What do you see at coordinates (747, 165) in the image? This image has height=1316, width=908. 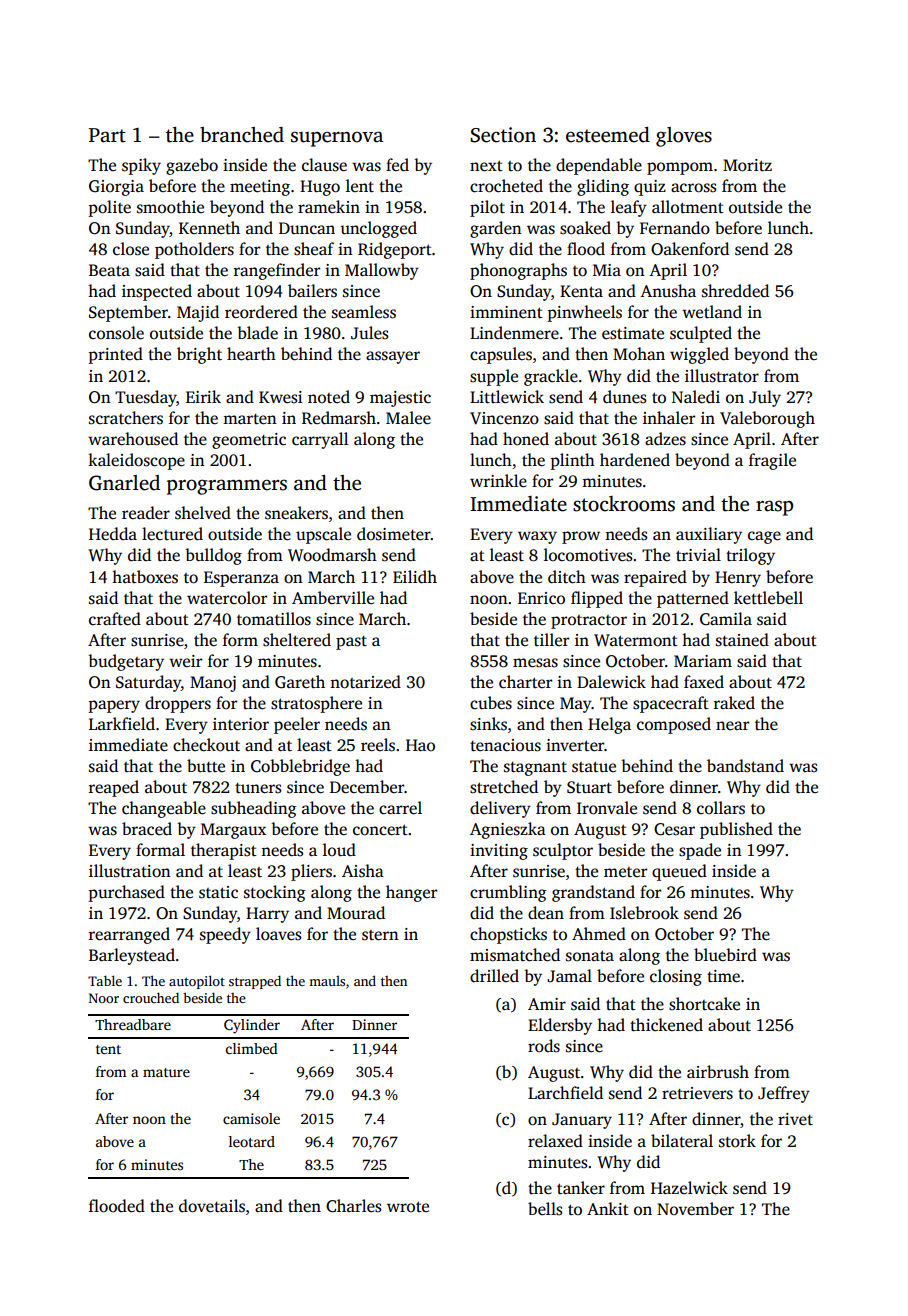 I see `Moritz` at bounding box center [747, 165].
